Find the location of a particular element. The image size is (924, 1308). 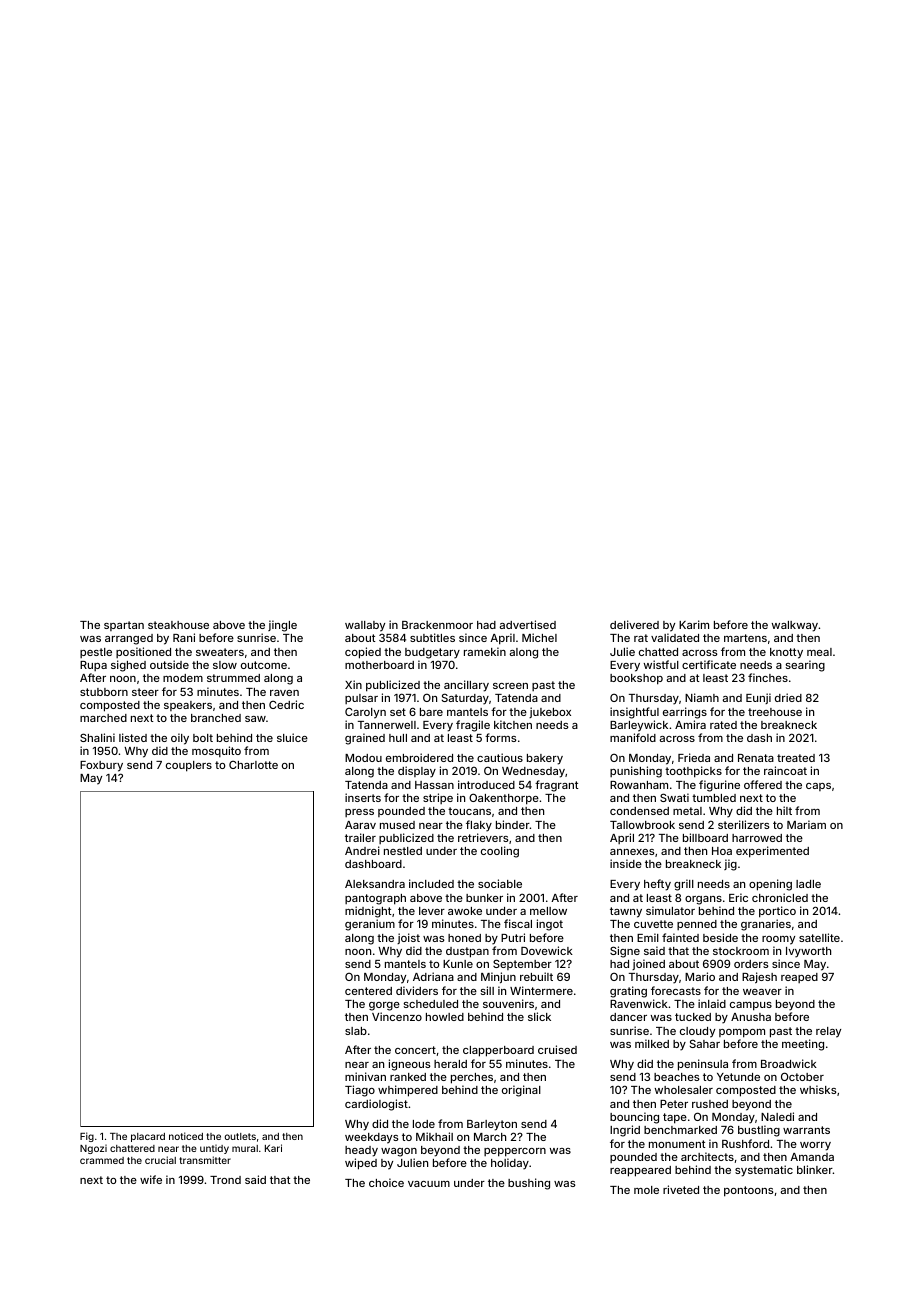

motherboard is located at coordinates (379, 665).
